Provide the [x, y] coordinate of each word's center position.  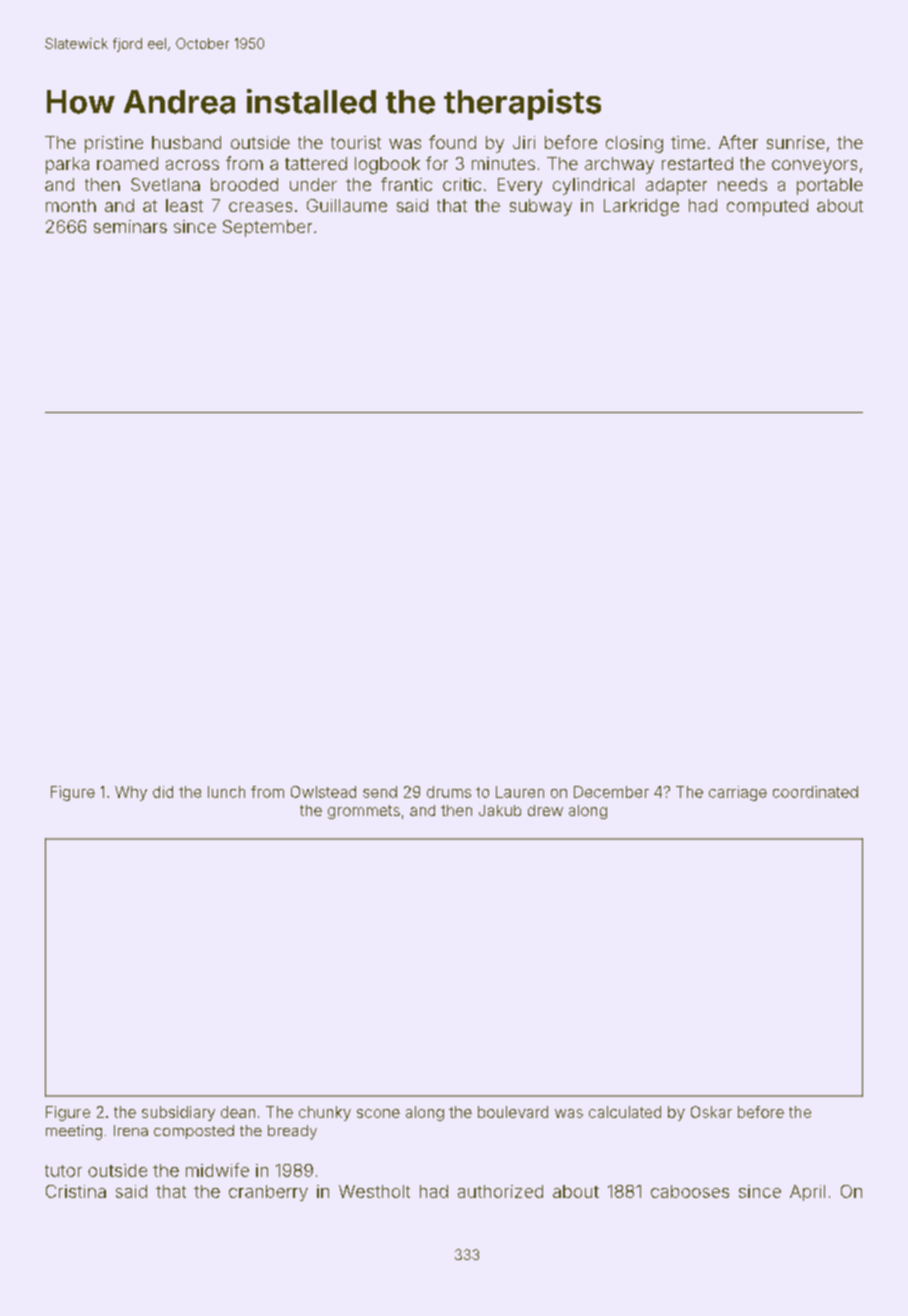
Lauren [520, 792]
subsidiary [178, 1113]
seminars [130, 226]
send [380, 792]
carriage [738, 793]
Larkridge [641, 207]
